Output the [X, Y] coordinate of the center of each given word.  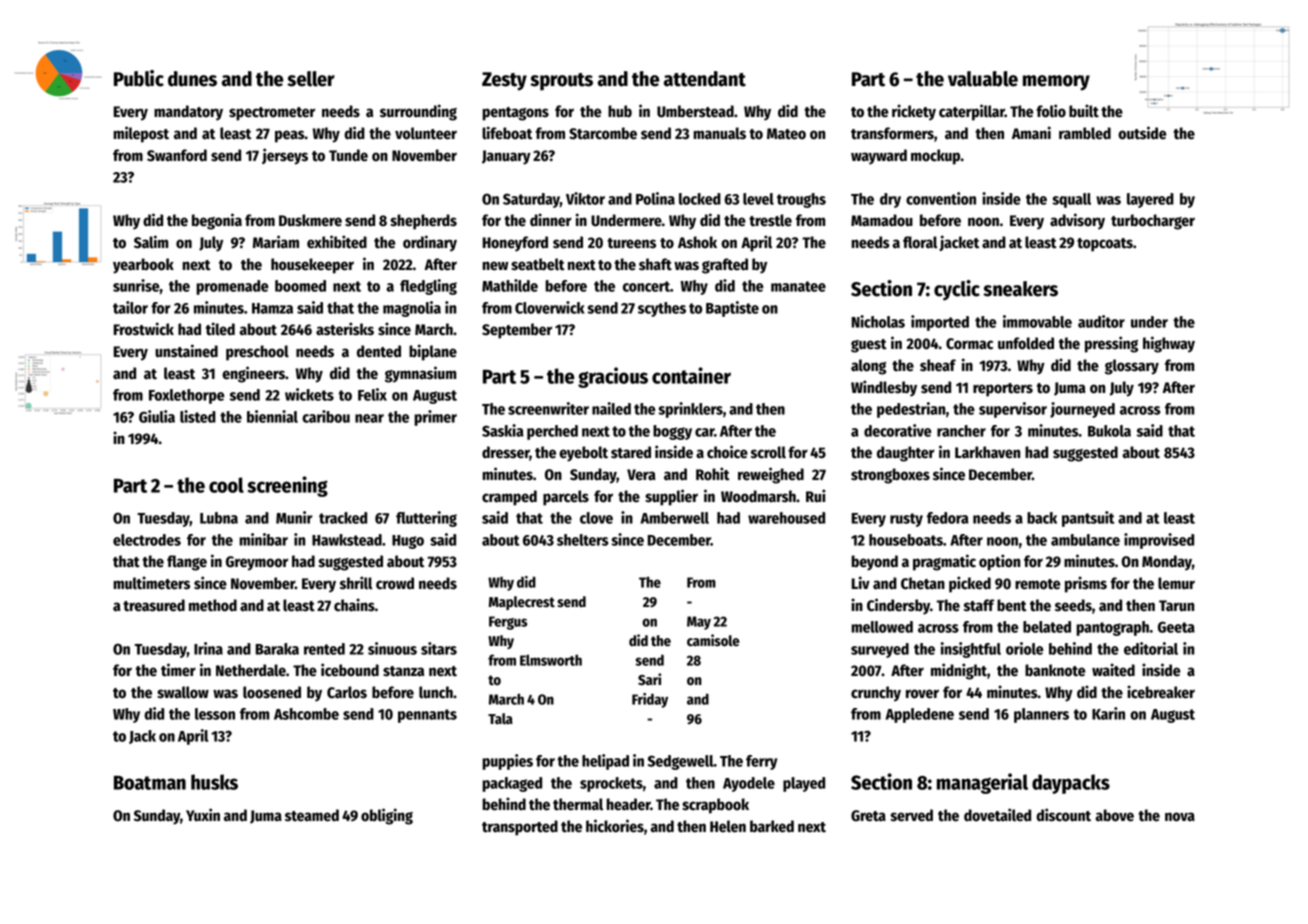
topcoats [1105, 245]
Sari [649, 679]
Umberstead [695, 111]
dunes [192, 79]
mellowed [882, 627]
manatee [798, 286]
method [213, 605]
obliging [387, 816]
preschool [257, 353]
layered [1150, 200]
